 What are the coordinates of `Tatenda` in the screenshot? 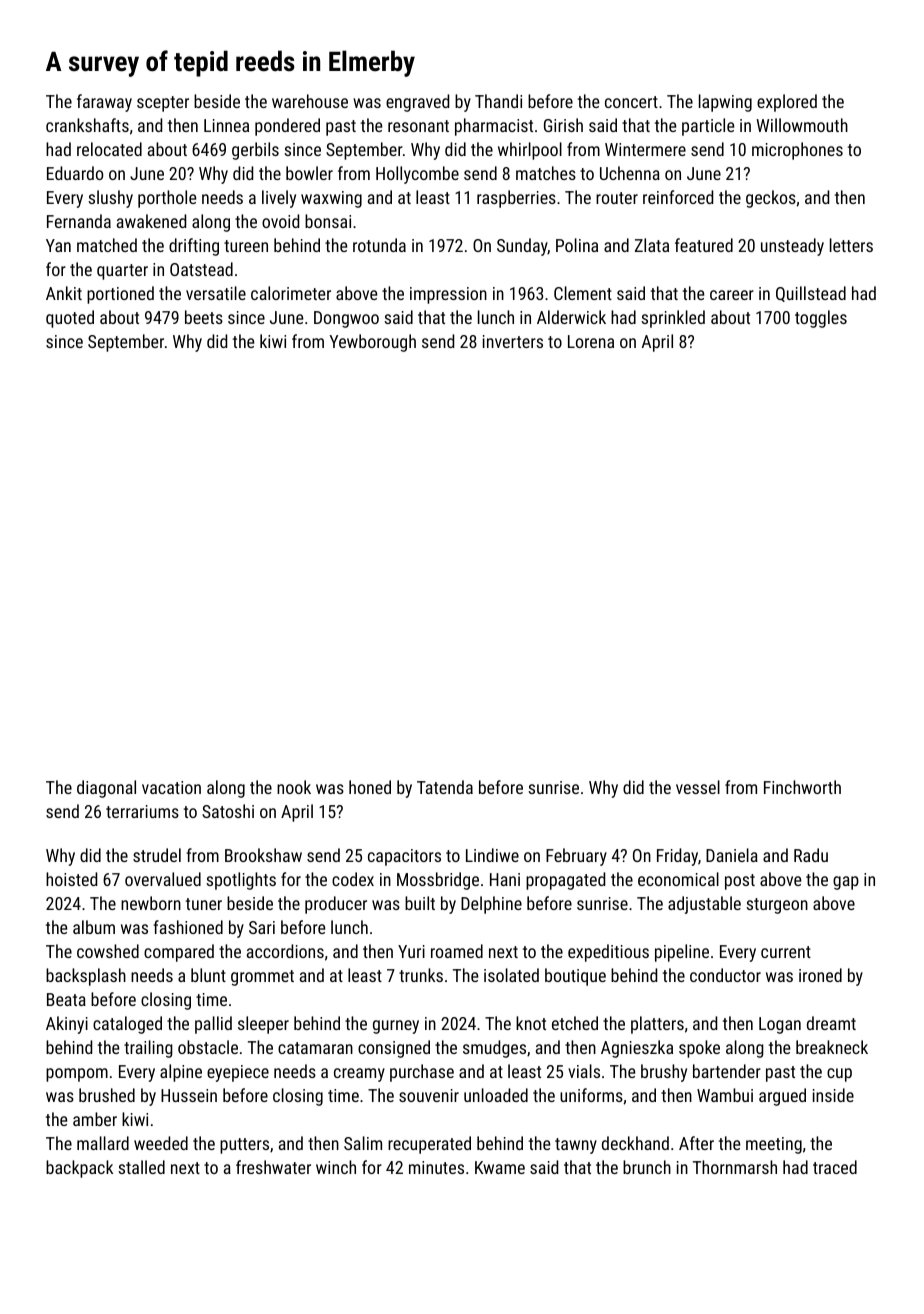 It's located at (445, 787).
